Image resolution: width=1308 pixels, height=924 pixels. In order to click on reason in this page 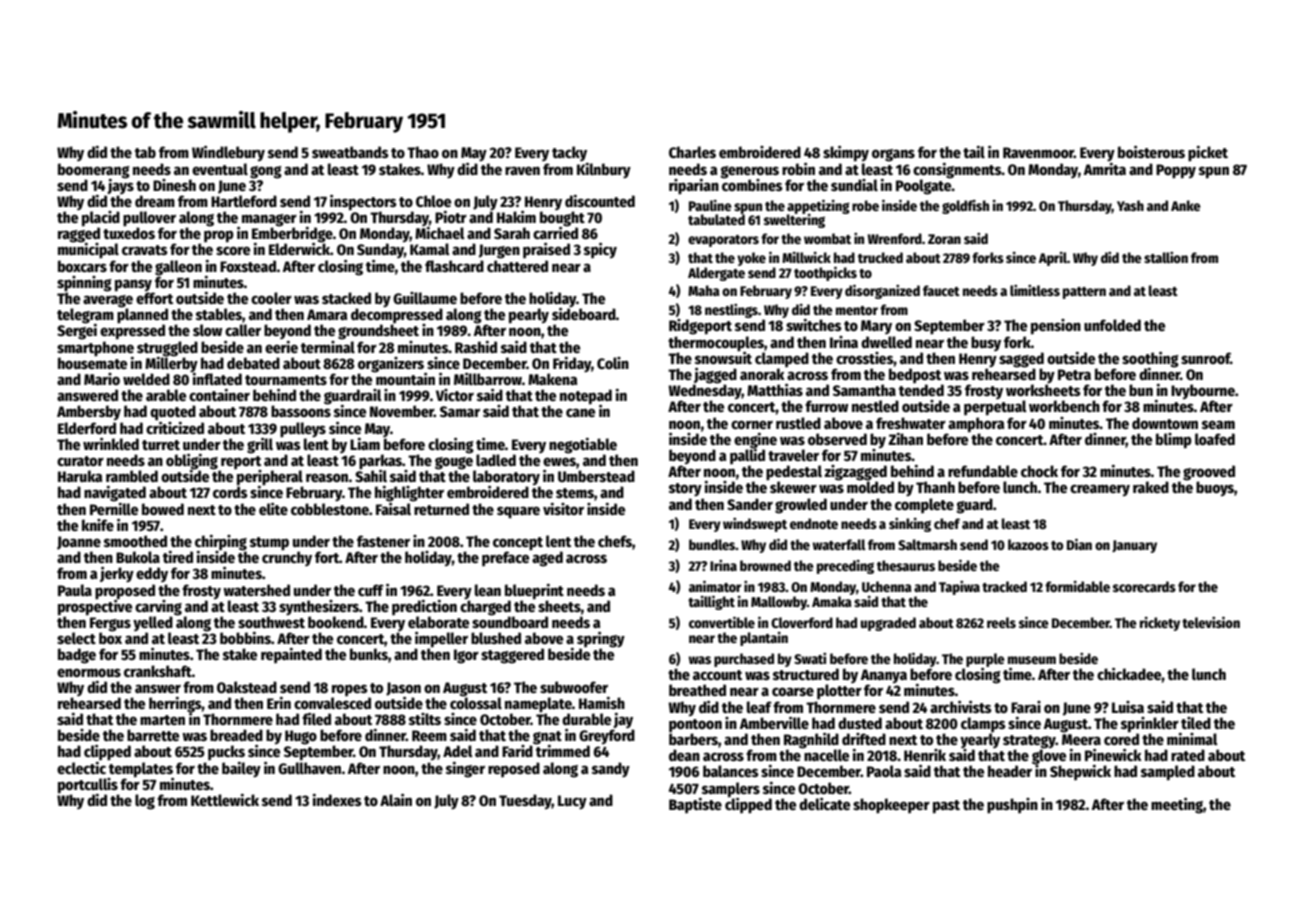, I will do `click(327, 477)`.
